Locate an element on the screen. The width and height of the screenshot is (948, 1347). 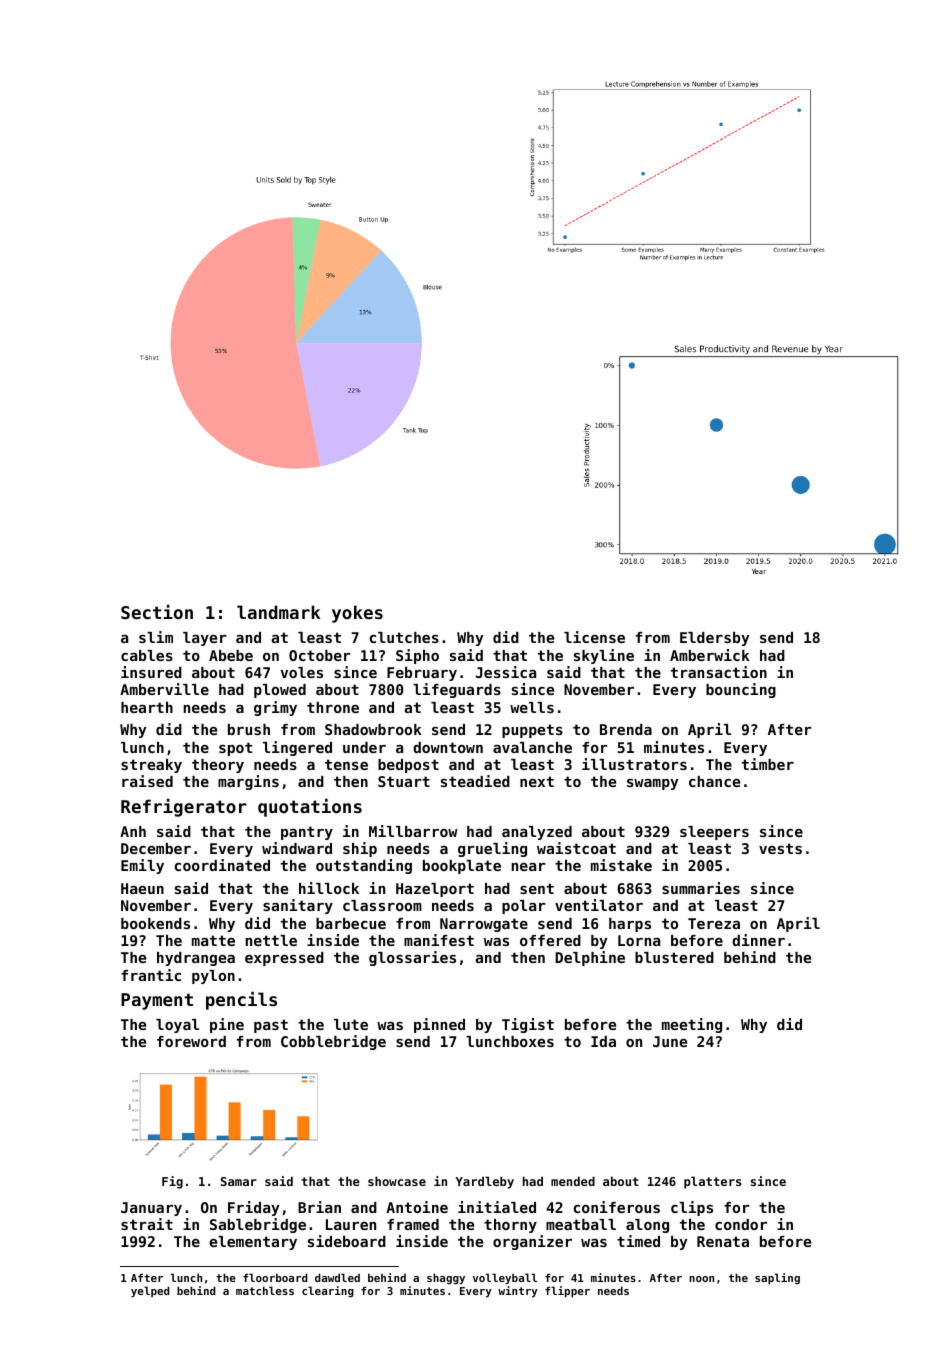
bouncing is located at coordinates (741, 690).
